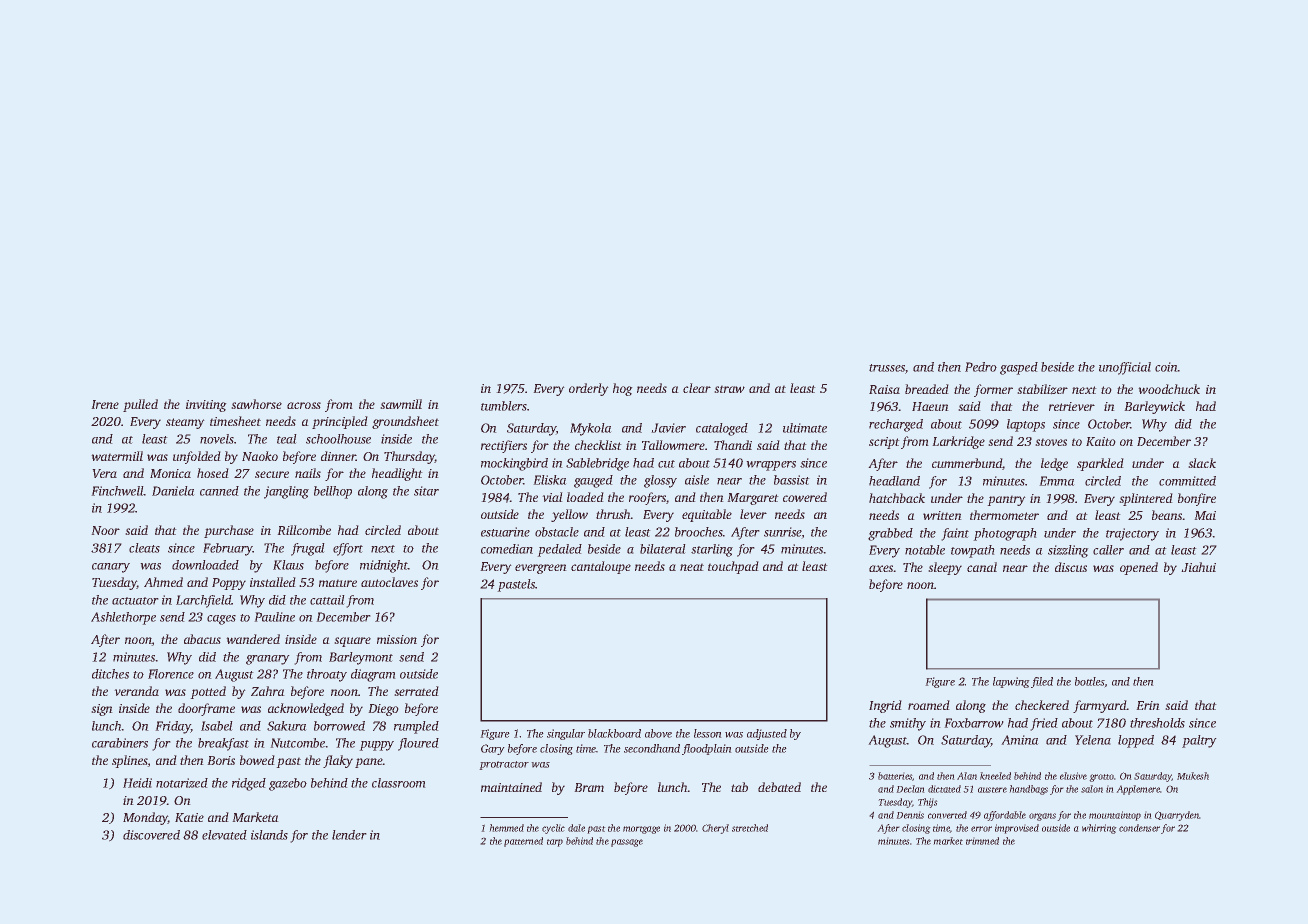  Describe the element at coordinates (256, 404) in the image. I see `sawhorse` at that location.
